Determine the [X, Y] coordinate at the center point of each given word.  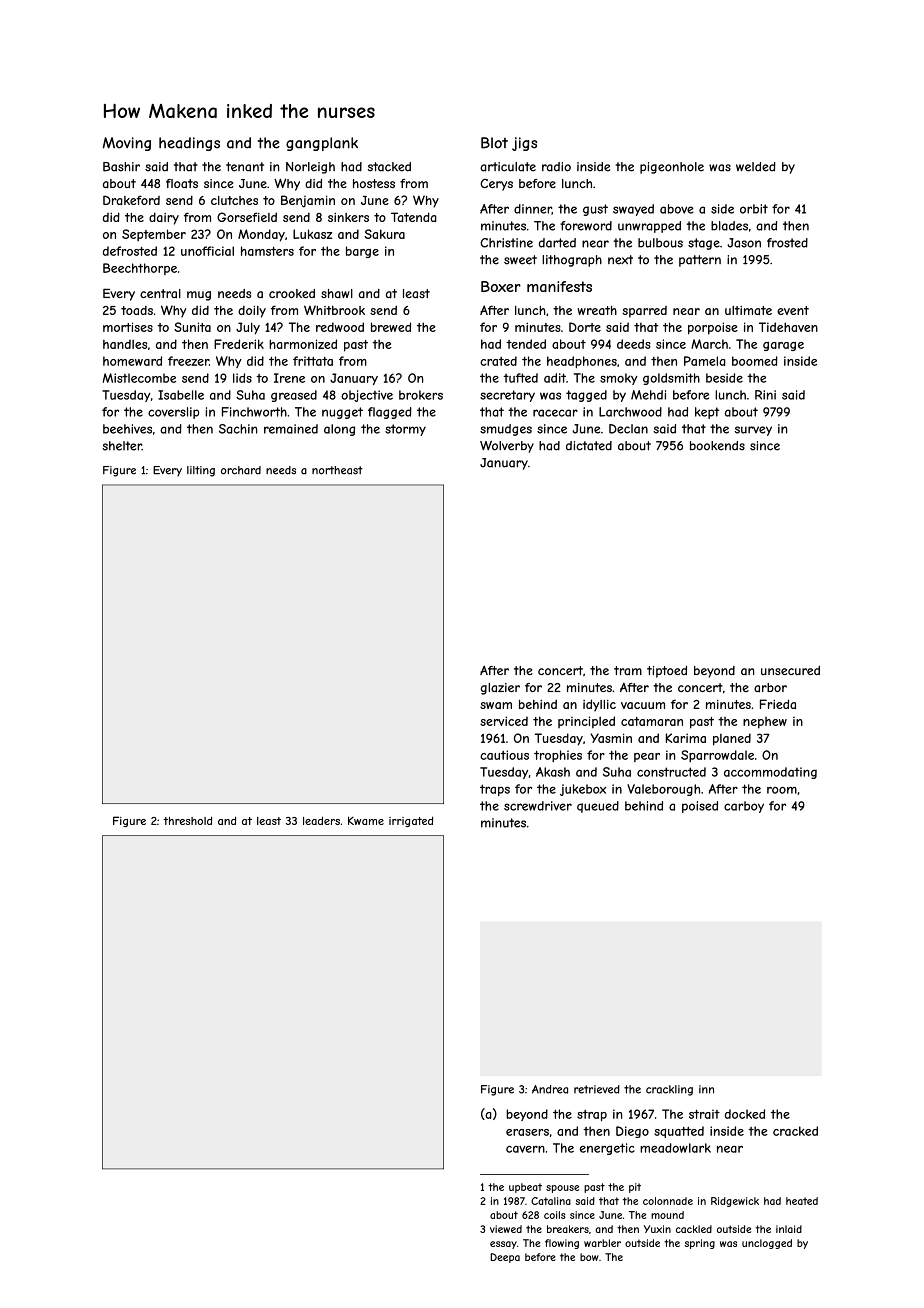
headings [189, 144]
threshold [187, 820]
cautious [504, 755]
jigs [524, 144]
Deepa [505, 1258]
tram [628, 671]
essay [503, 1245]
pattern [700, 261]
